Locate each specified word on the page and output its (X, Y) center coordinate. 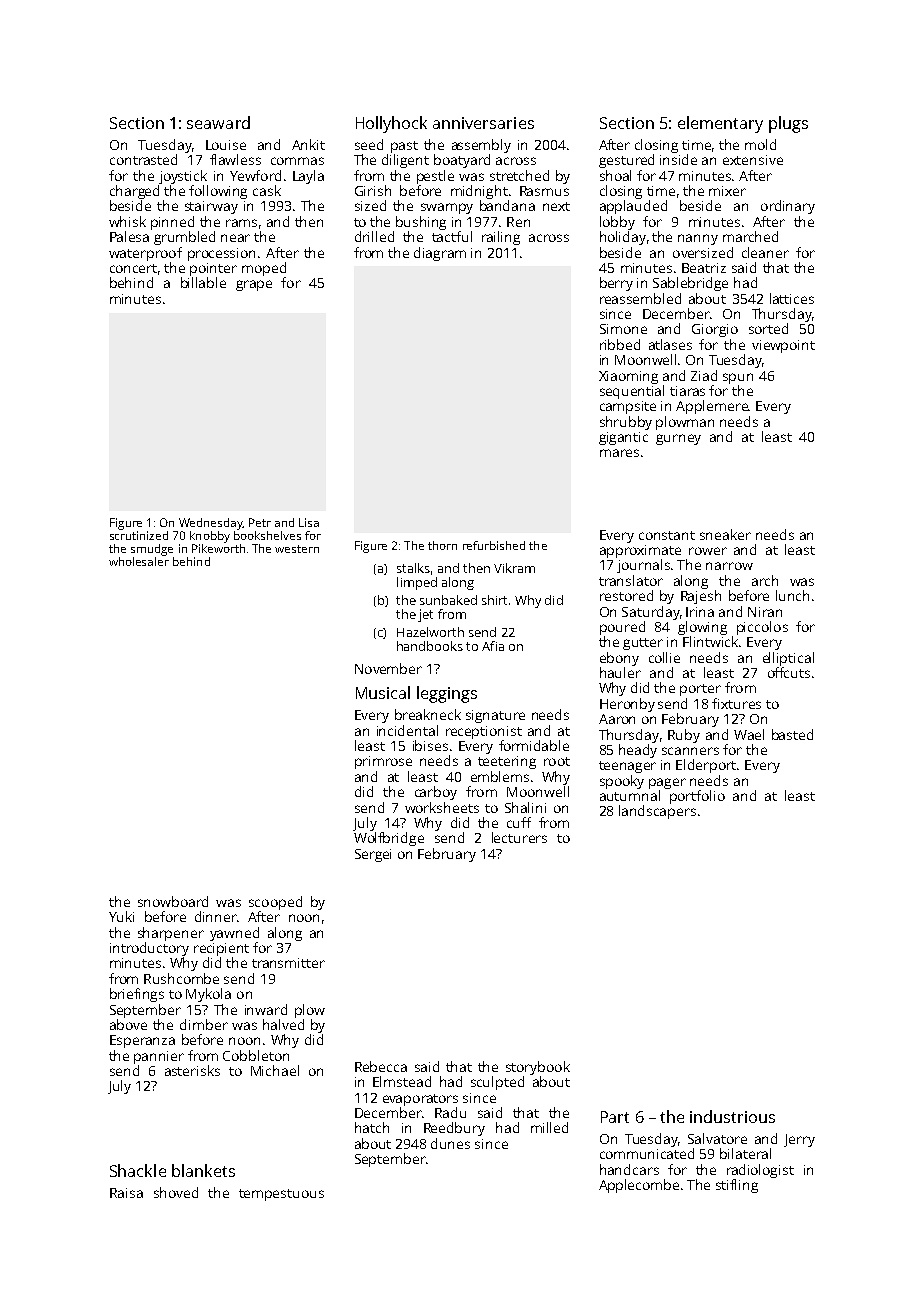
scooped (275, 903)
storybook (538, 1068)
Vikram (514, 568)
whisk (127, 221)
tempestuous (281, 1195)
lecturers (519, 837)
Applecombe (639, 1186)
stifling (737, 1186)
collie (664, 657)
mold (760, 144)
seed (369, 144)
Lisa (309, 522)
